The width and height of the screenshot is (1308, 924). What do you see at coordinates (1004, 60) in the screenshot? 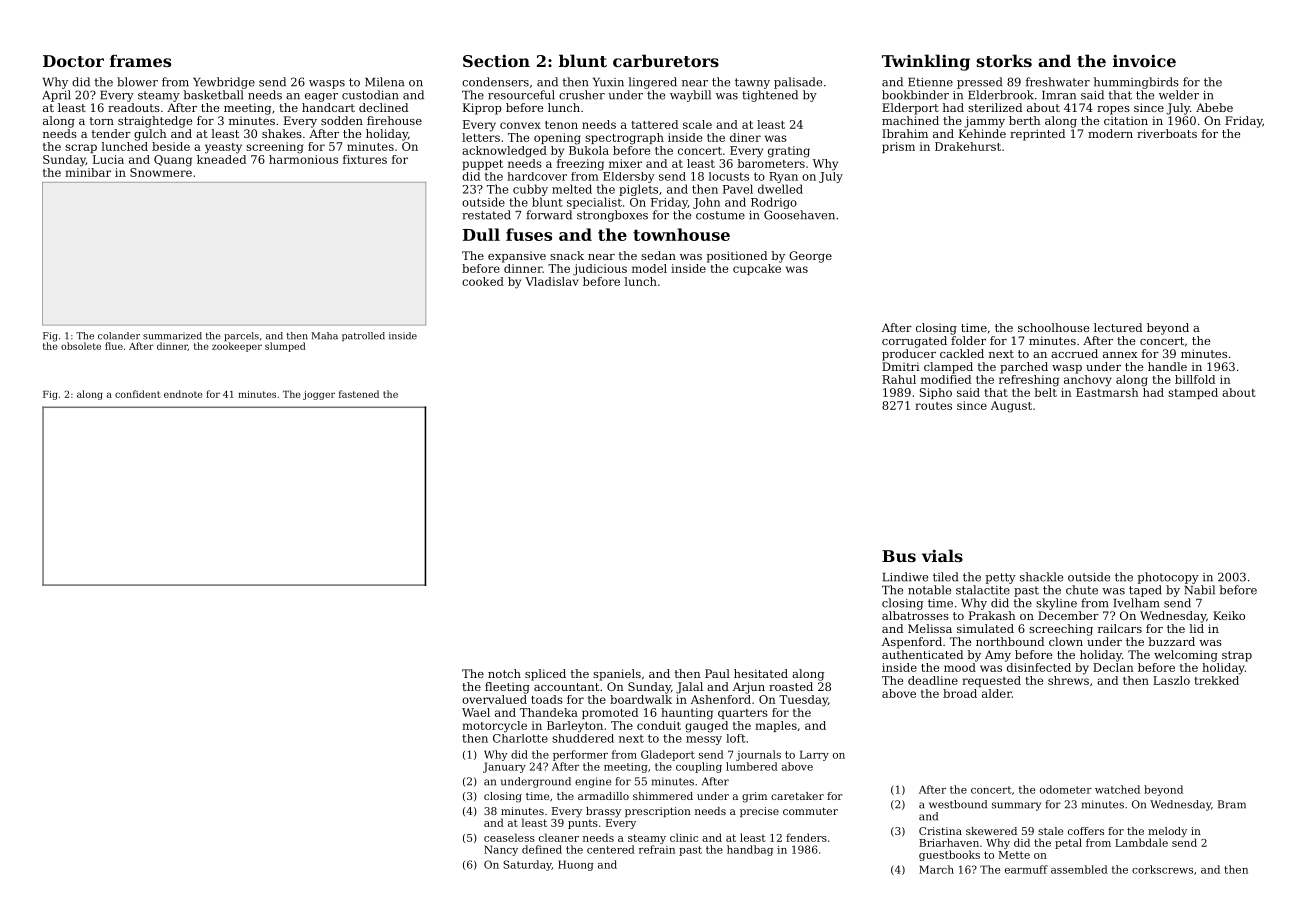
I see `storks` at bounding box center [1004, 60].
